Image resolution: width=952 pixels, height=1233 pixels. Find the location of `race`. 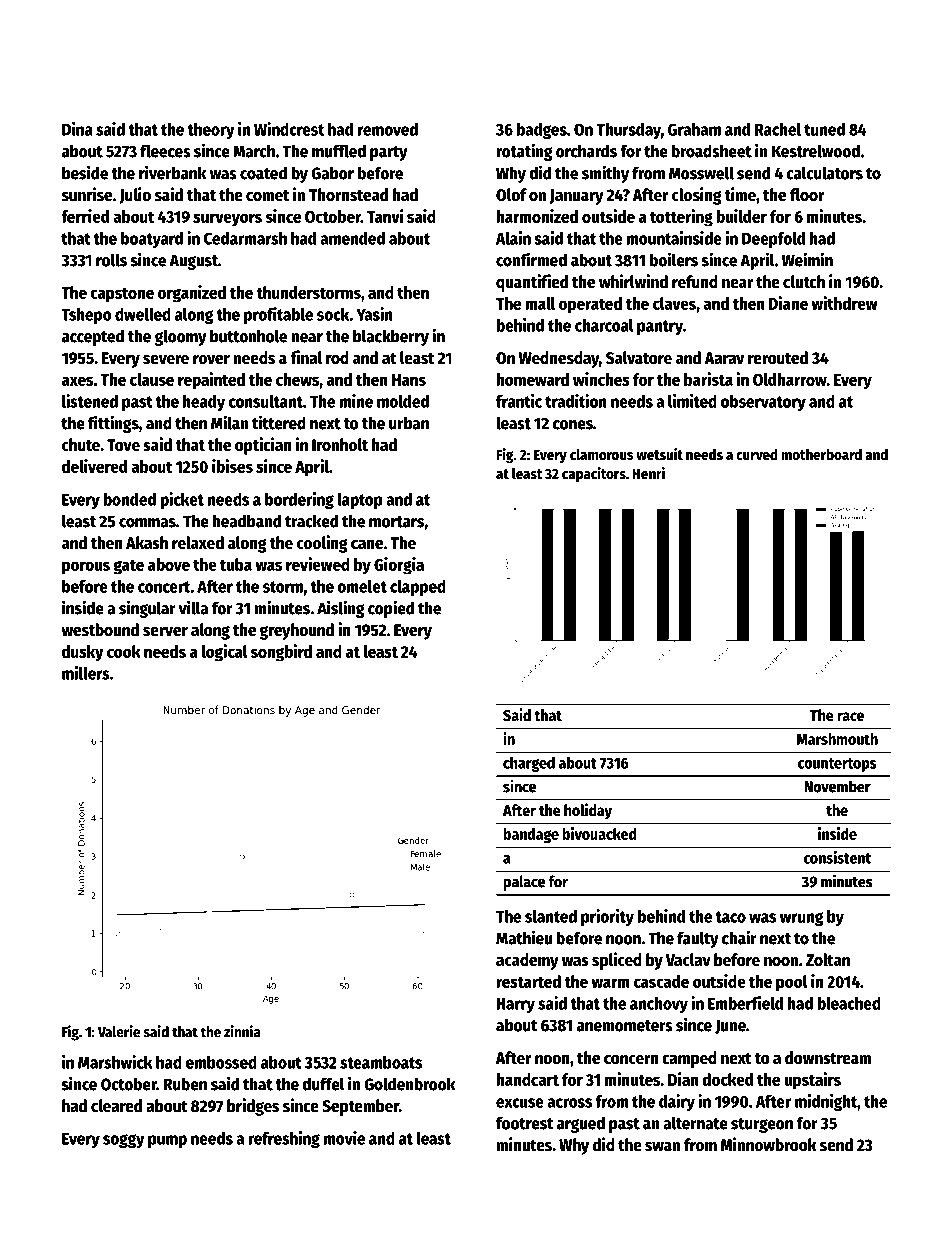

race is located at coordinates (850, 717).
